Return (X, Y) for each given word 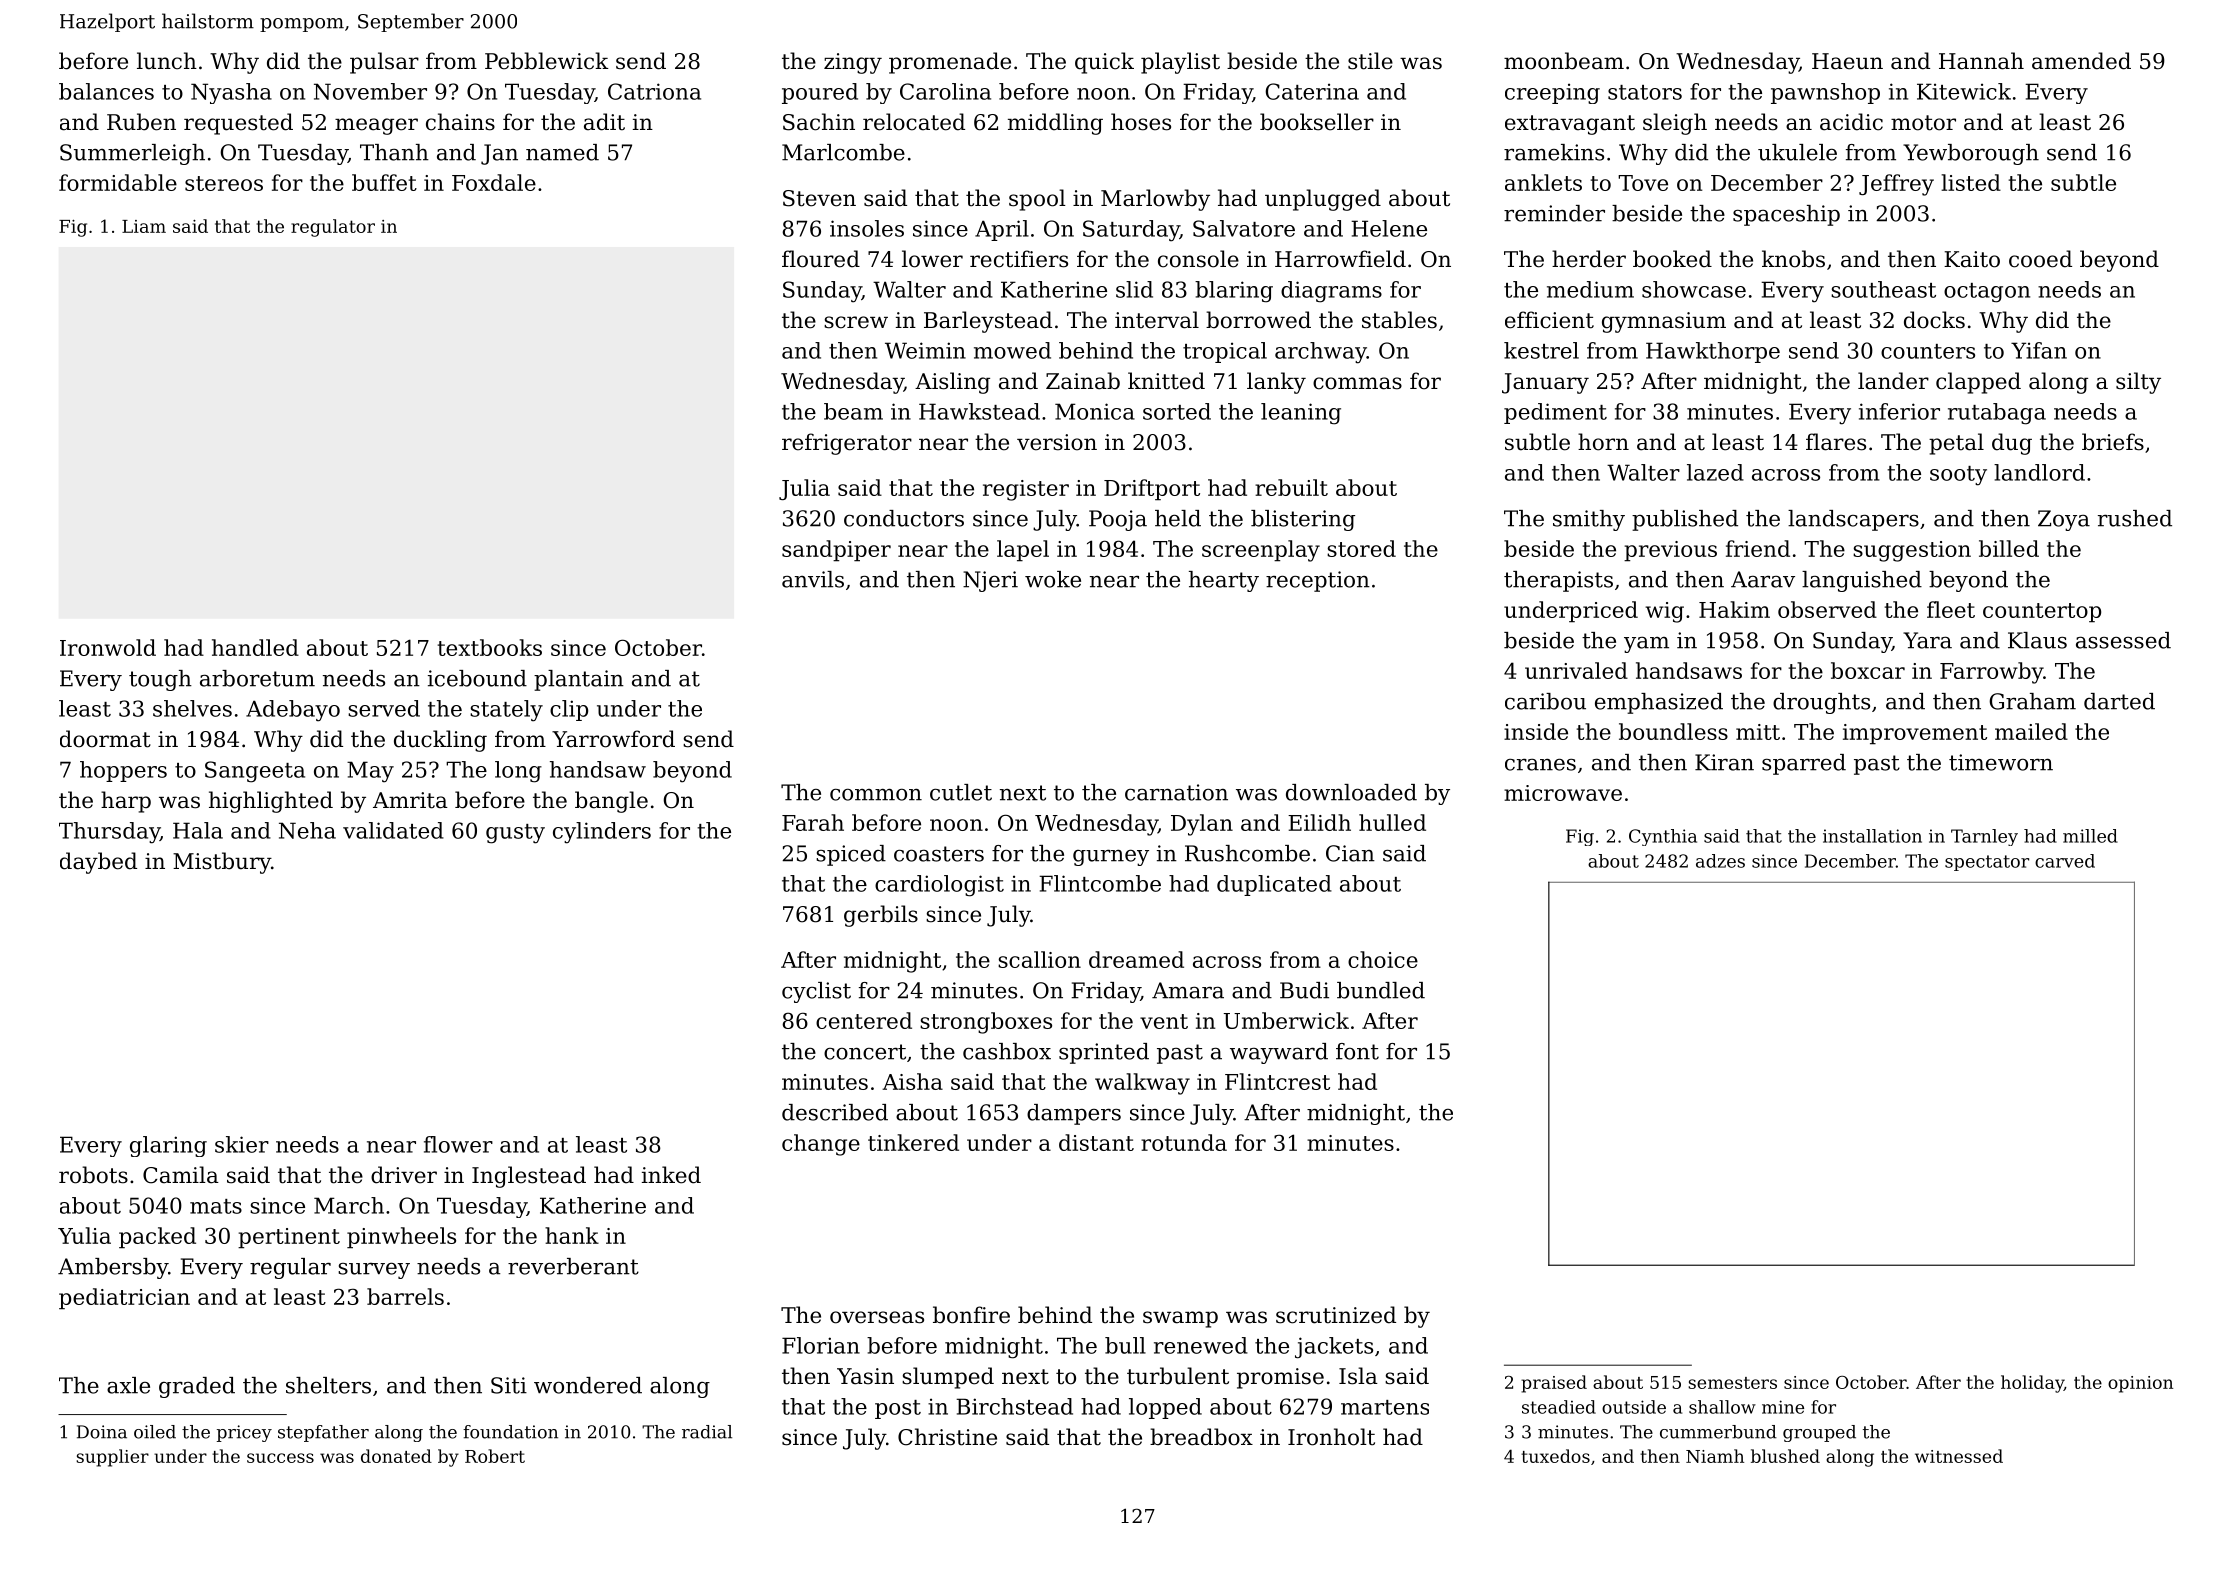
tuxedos (1555, 1456)
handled (255, 647)
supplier (112, 1458)
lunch (167, 61)
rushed (2135, 518)
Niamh (1715, 1456)
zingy (853, 63)
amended (2081, 61)
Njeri (990, 581)
